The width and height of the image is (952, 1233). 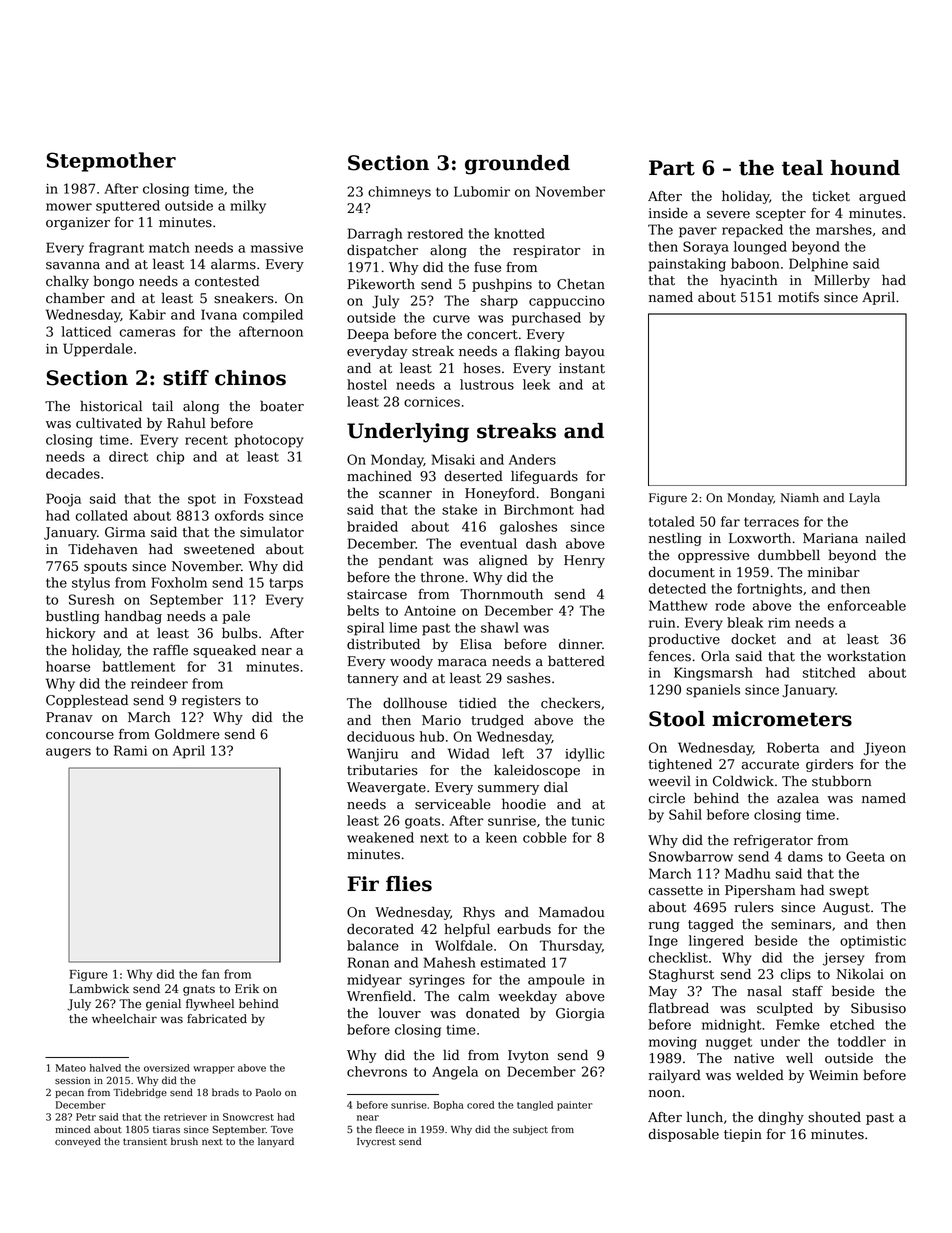 What do you see at coordinates (128, 207) in the image?
I see `sputtered` at bounding box center [128, 207].
